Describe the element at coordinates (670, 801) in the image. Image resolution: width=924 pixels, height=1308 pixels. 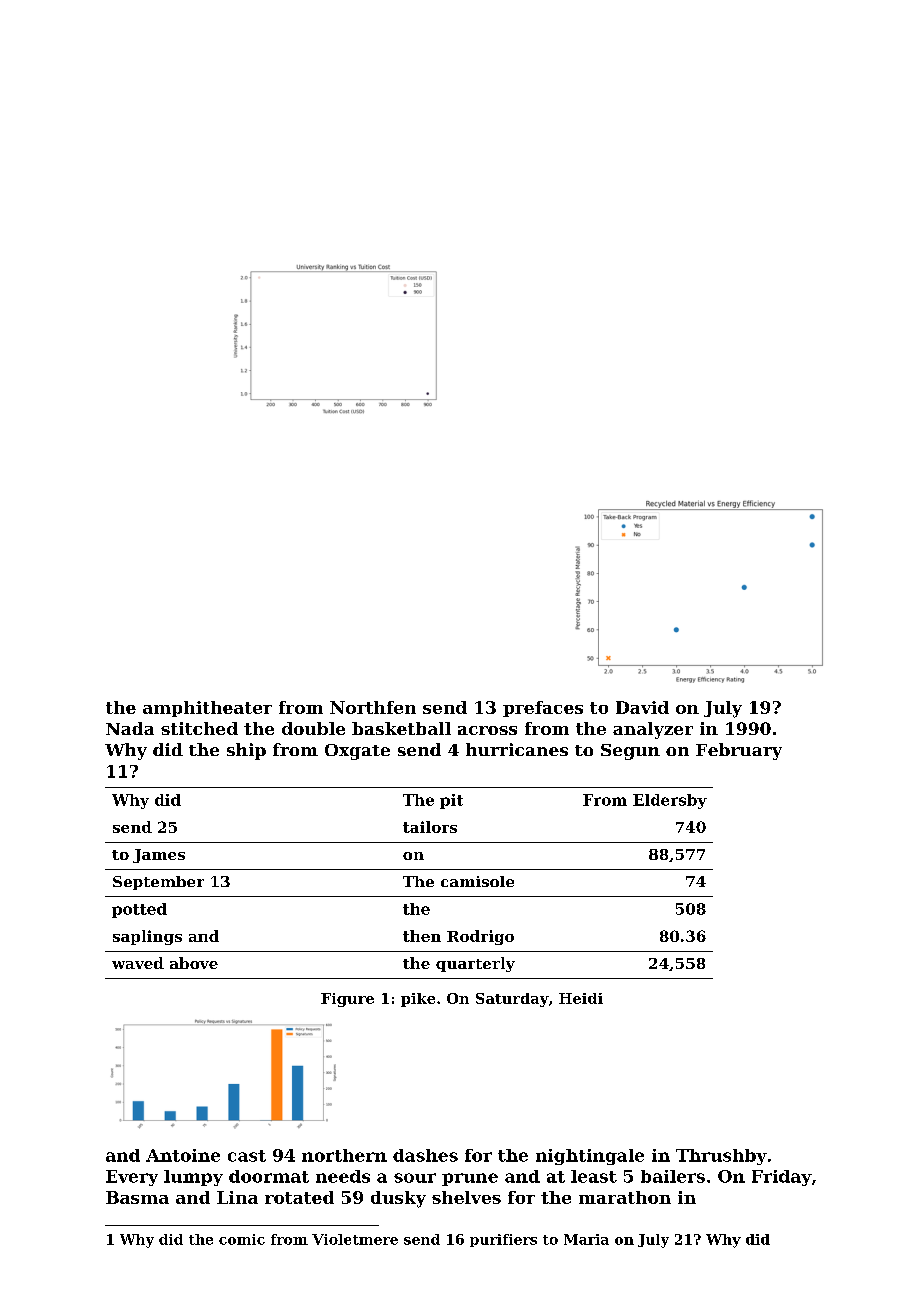
I see `Eldersby` at that location.
